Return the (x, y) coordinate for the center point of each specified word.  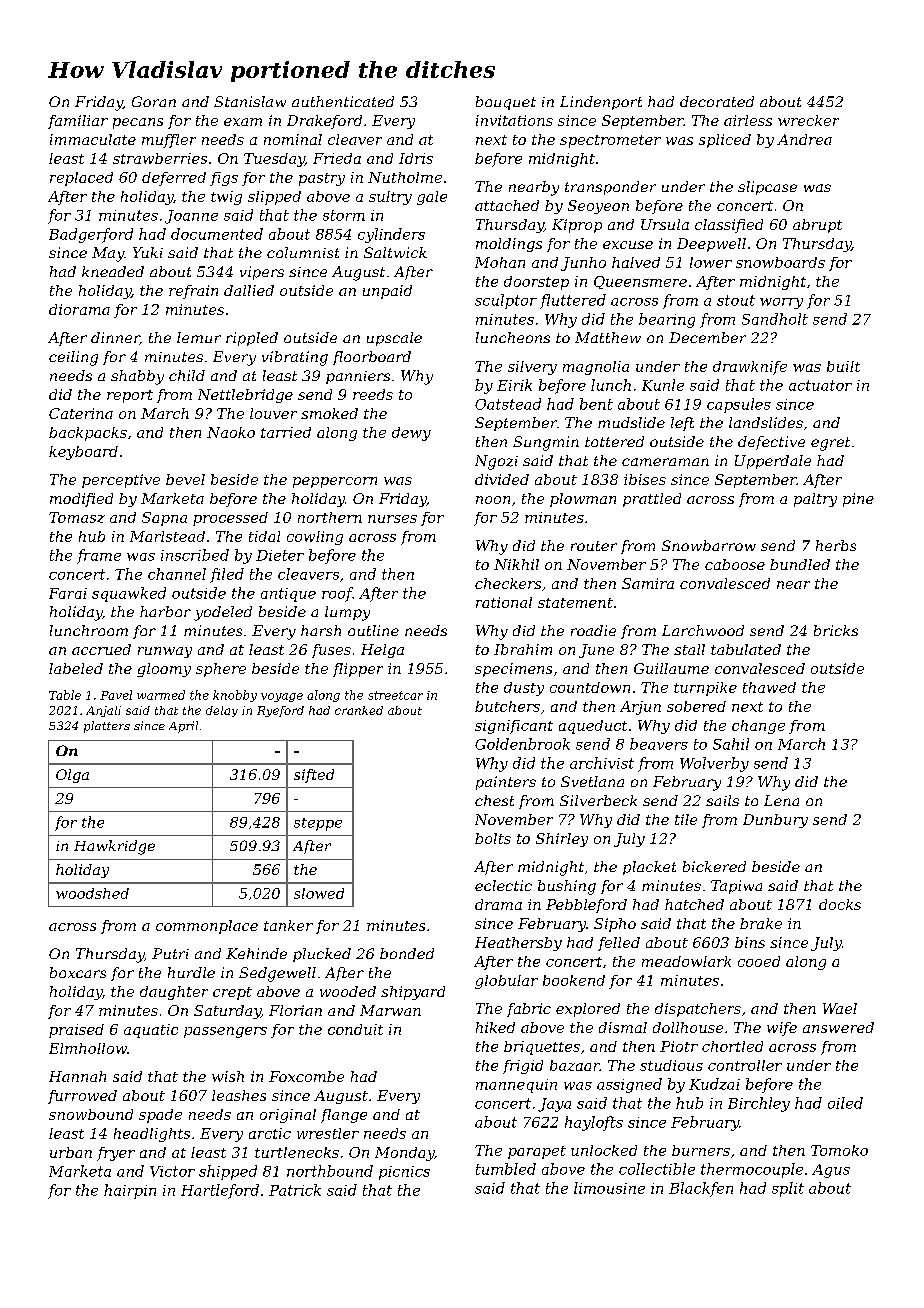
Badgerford (91, 235)
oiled (845, 1103)
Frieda (337, 158)
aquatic (151, 1031)
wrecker (808, 120)
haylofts (594, 1123)
